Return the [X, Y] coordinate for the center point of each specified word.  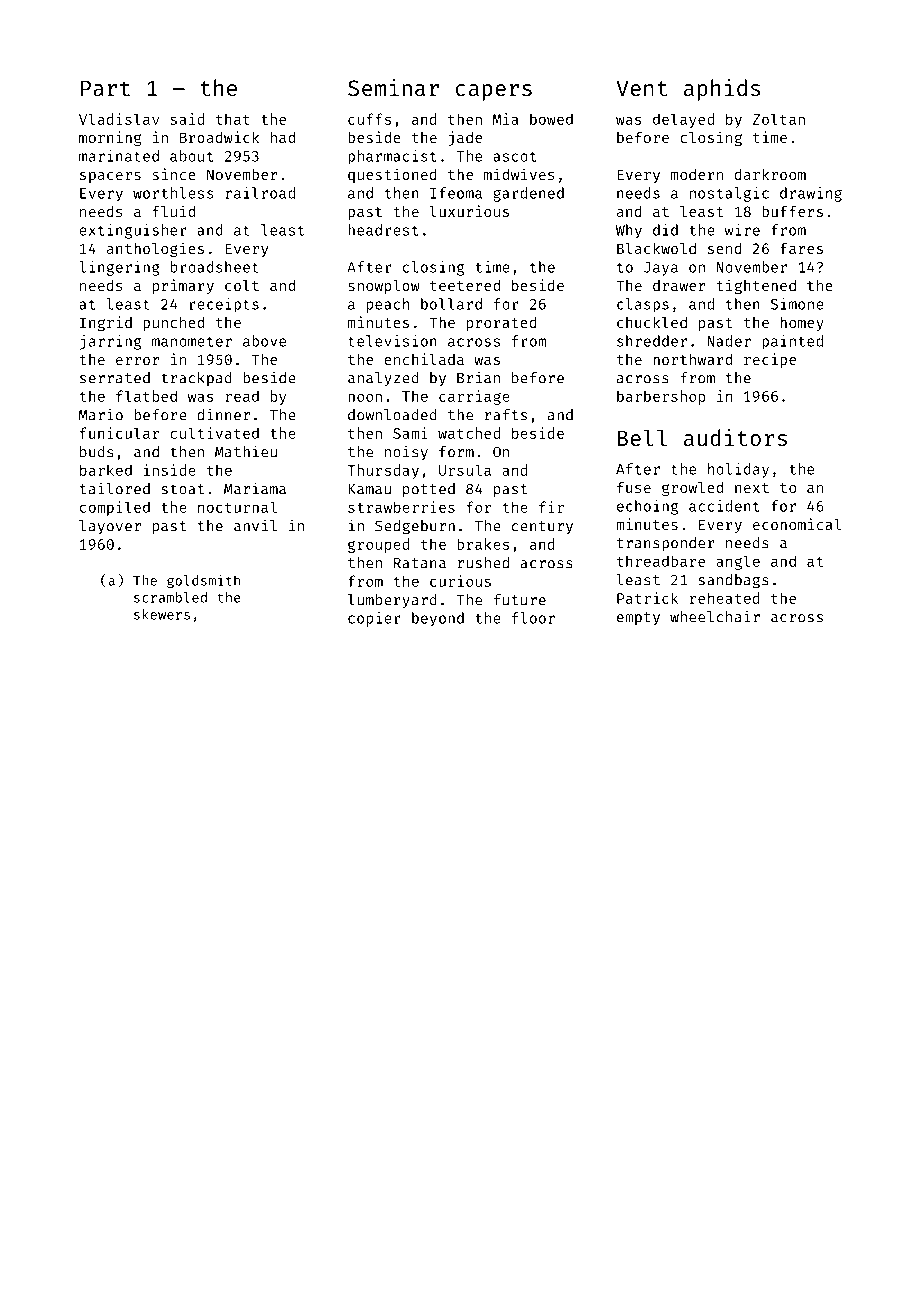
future [520, 600]
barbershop [661, 397]
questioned [392, 175]
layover [110, 527]
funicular [119, 433]
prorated [502, 323]
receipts [224, 305]
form [456, 452]
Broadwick [219, 137]
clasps [643, 305]
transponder [666, 544]
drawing [811, 194]
